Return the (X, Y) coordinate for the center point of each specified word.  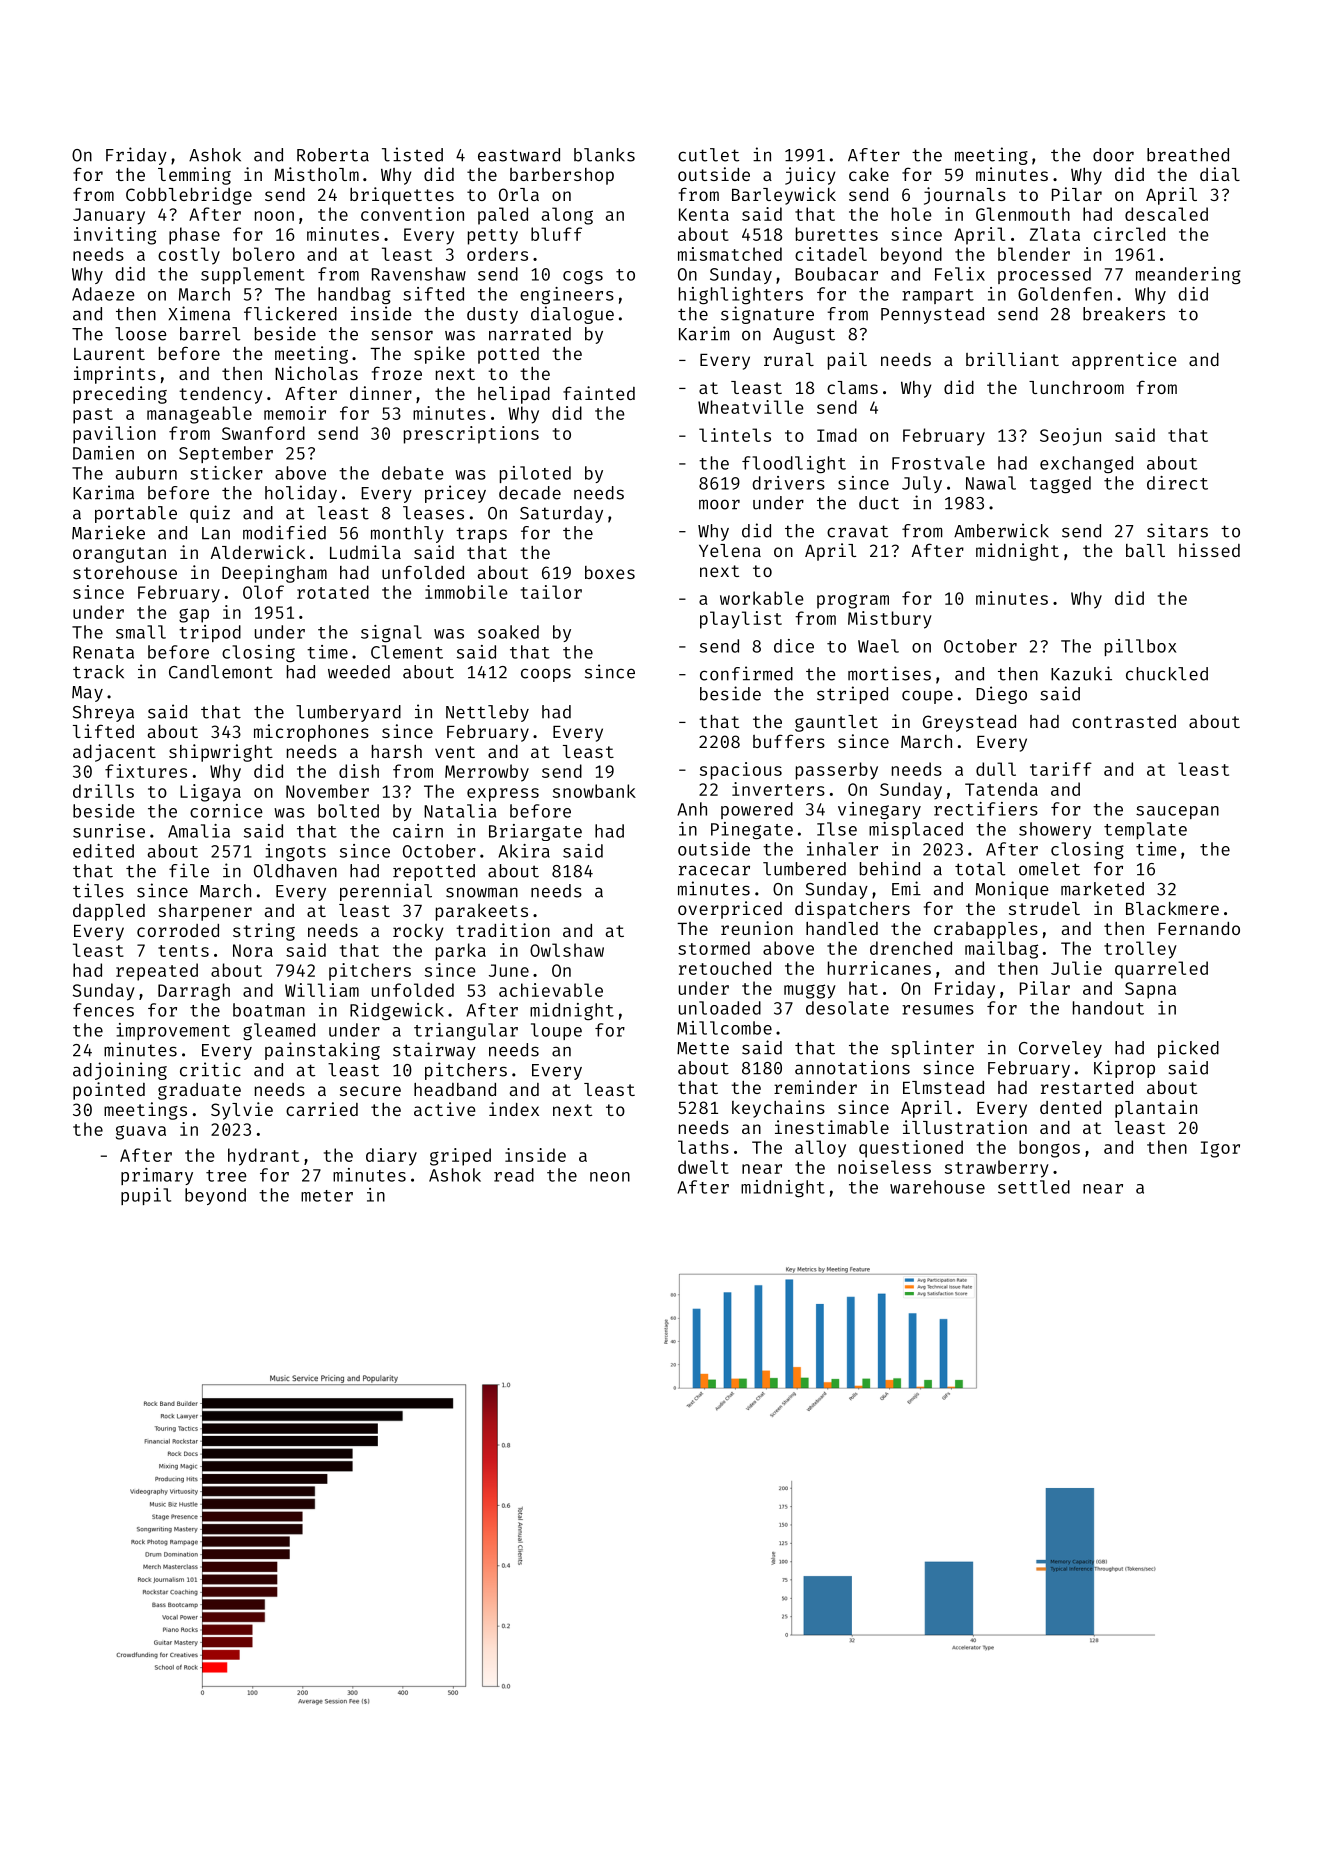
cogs (583, 277)
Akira (524, 851)
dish (359, 771)
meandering (1188, 276)
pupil (146, 1196)
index (514, 1109)
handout (1108, 1008)
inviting (115, 236)
